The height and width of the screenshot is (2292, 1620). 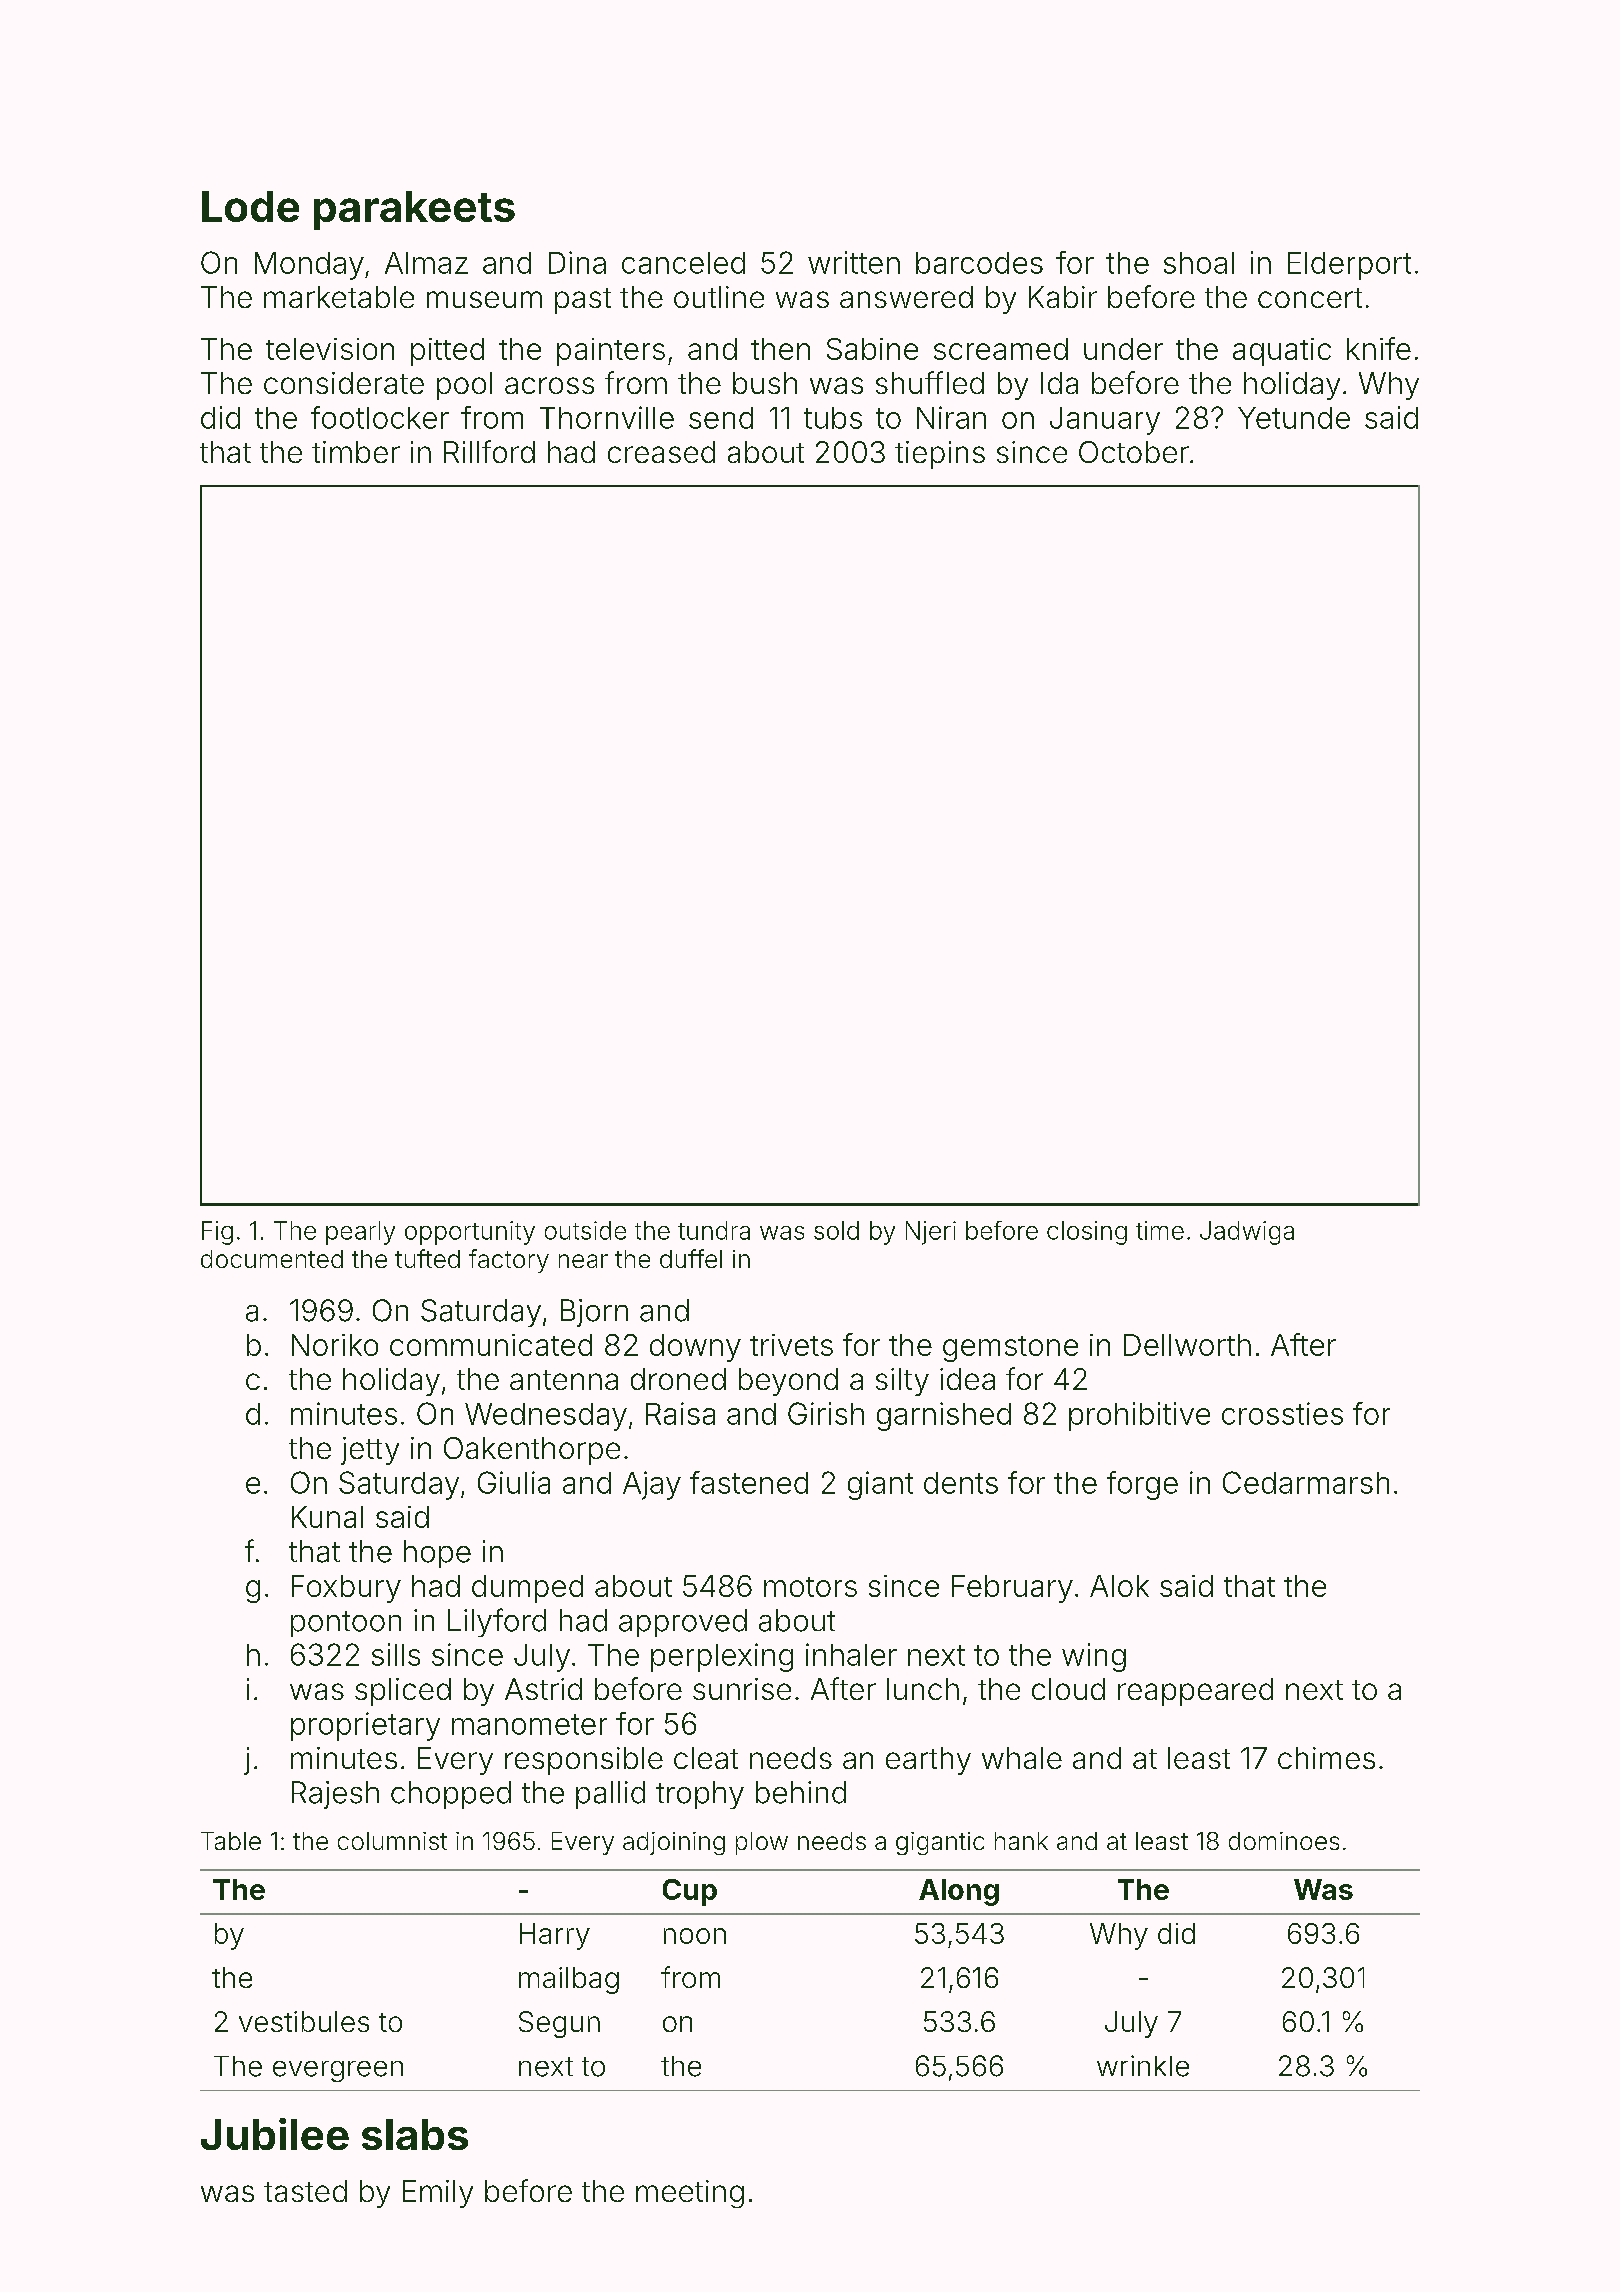 I want to click on written, so click(x=854, y=262).
